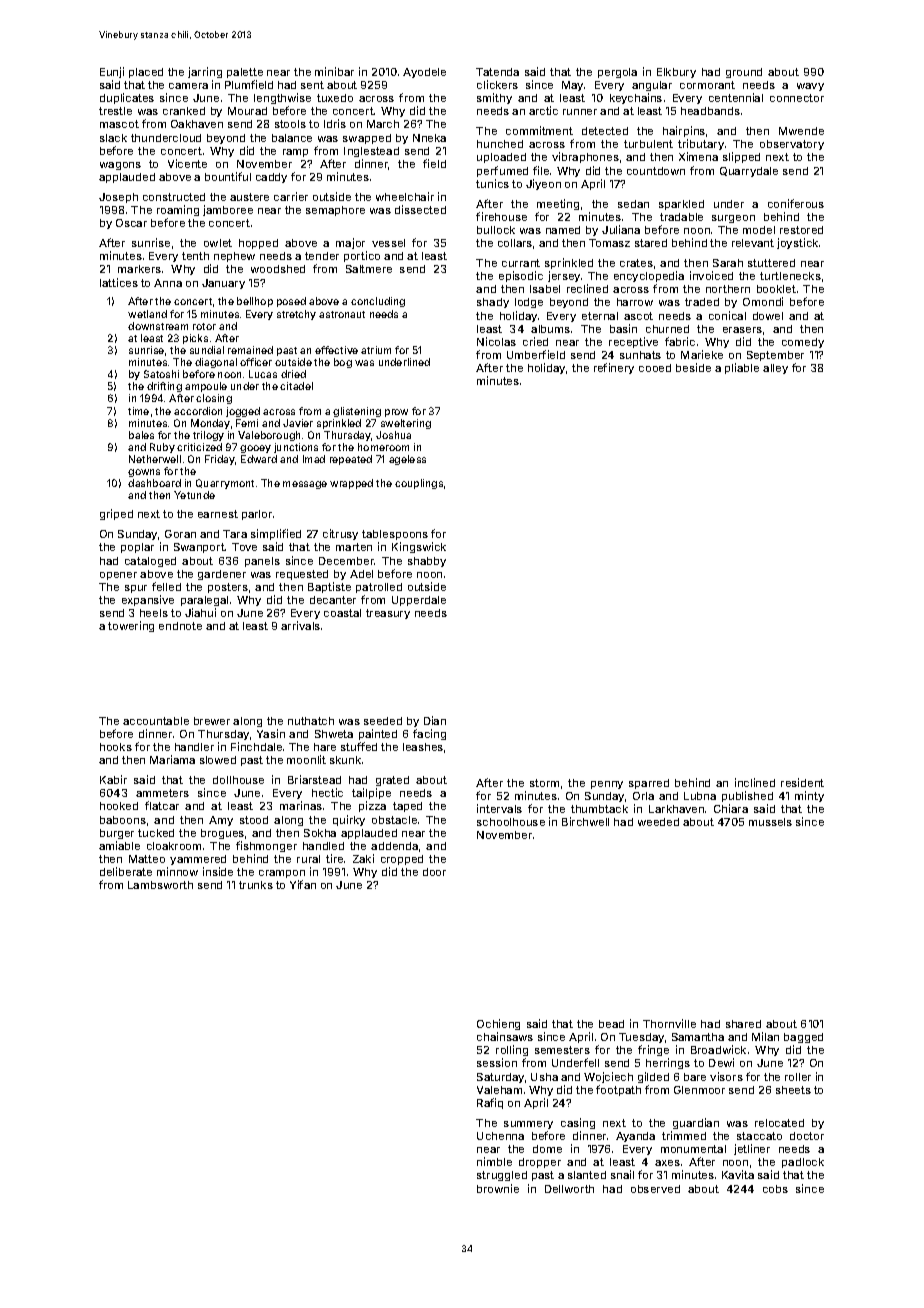  What do you see at coordinates (802, 782) in the screenshot?
I see `resident` at bounding box center [802, 782].
